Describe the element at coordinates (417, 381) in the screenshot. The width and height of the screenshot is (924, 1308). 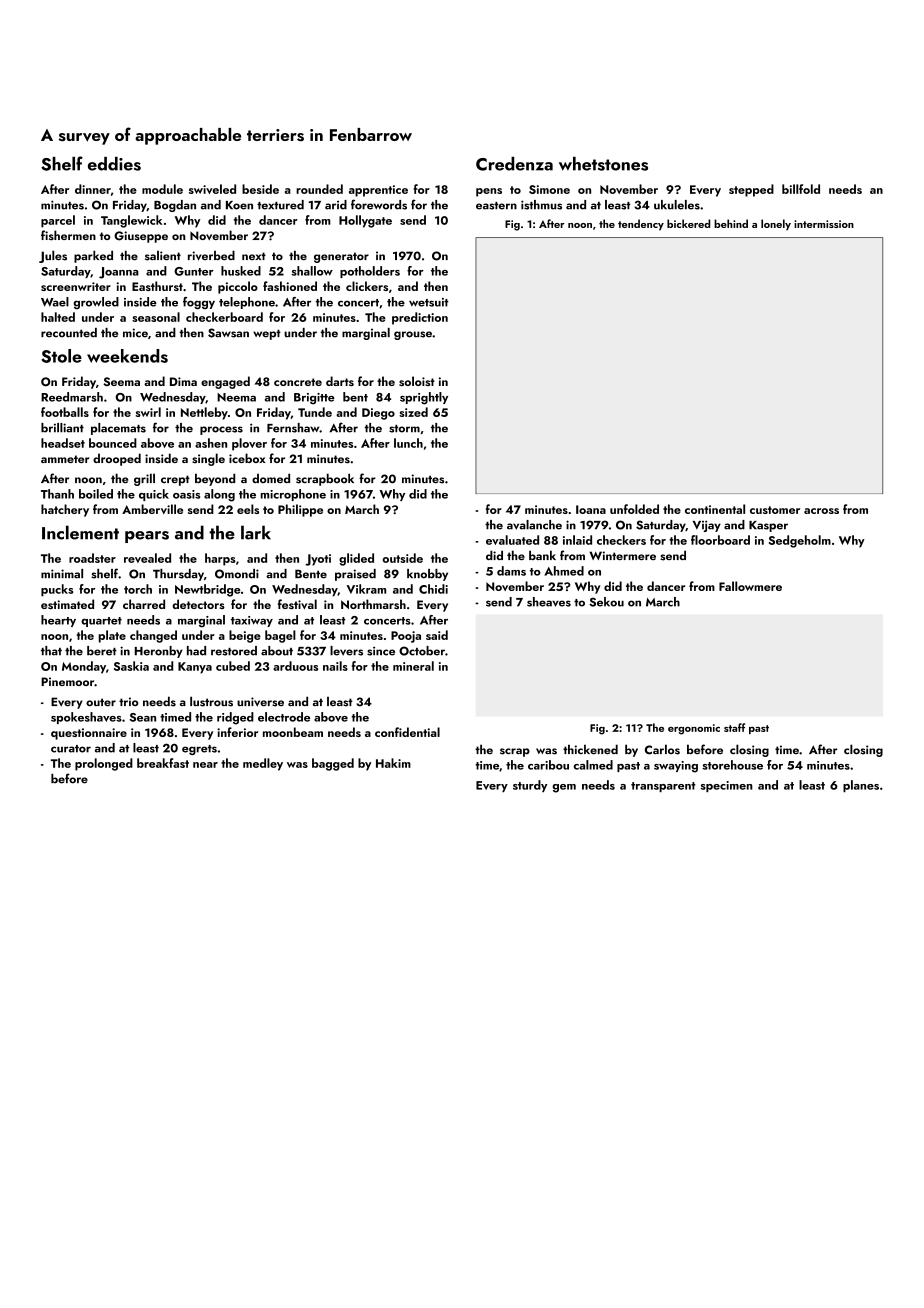
I see `soloist` at that location.
